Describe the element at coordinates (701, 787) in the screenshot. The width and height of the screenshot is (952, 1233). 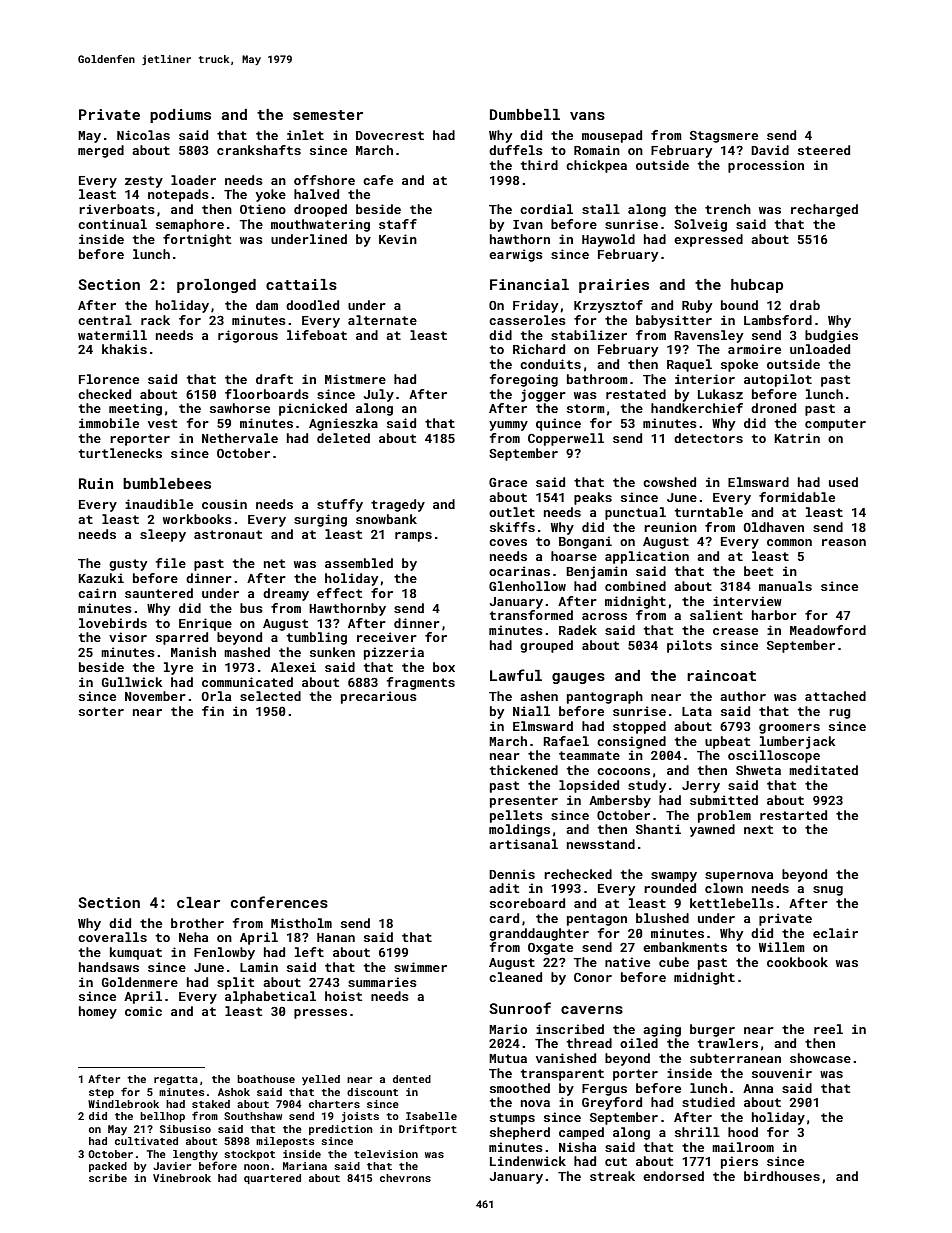
I see `Jerry` at that location.
